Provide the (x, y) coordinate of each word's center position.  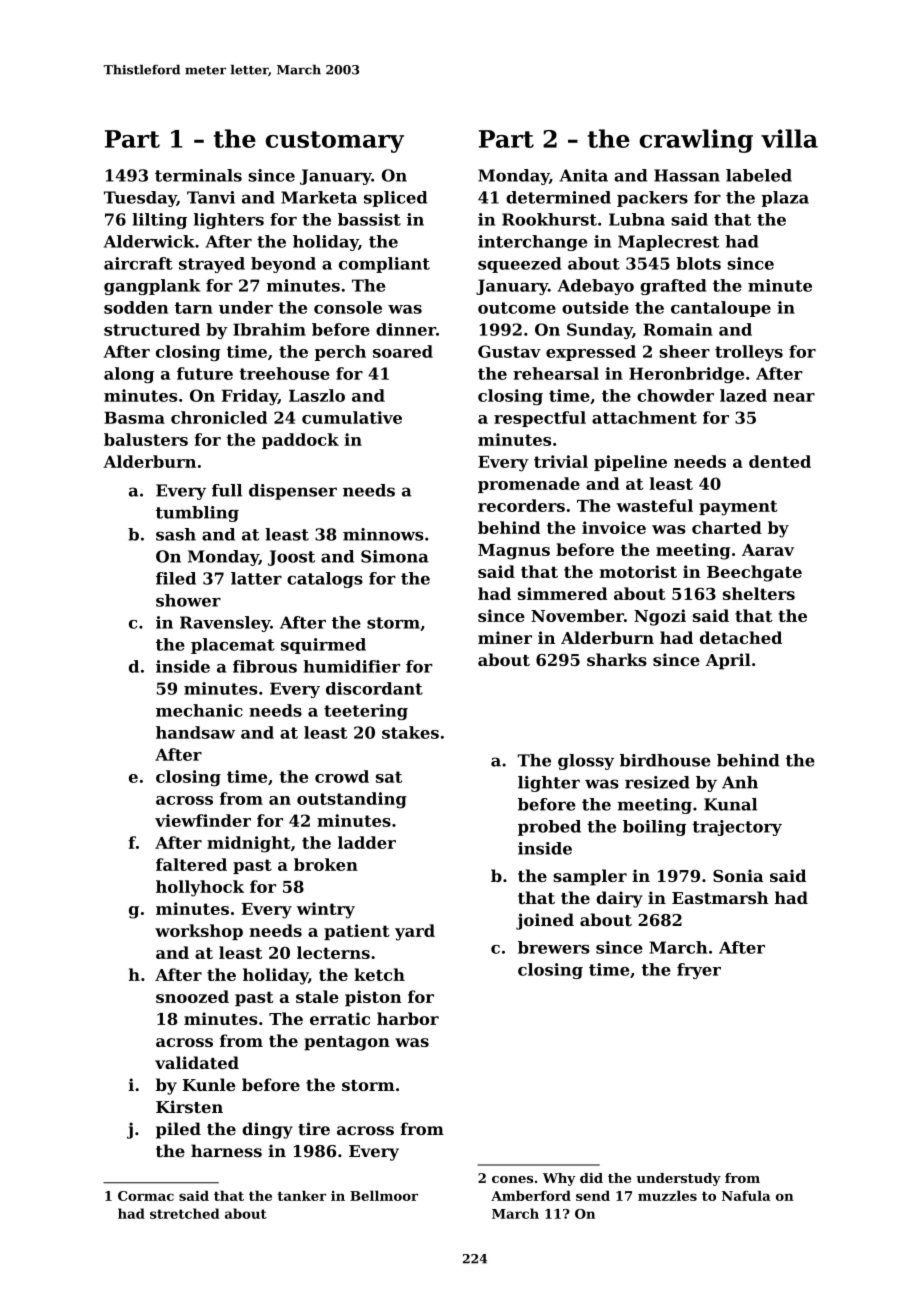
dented (780, 461)
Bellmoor (384, 1195)
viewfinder (203, 820)
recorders (521, 505)
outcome (517, 308)
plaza (785, 199)
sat (389, 777)
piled (178, 1130)
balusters (146, 439)
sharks (617, 659)
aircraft (138, 263)
